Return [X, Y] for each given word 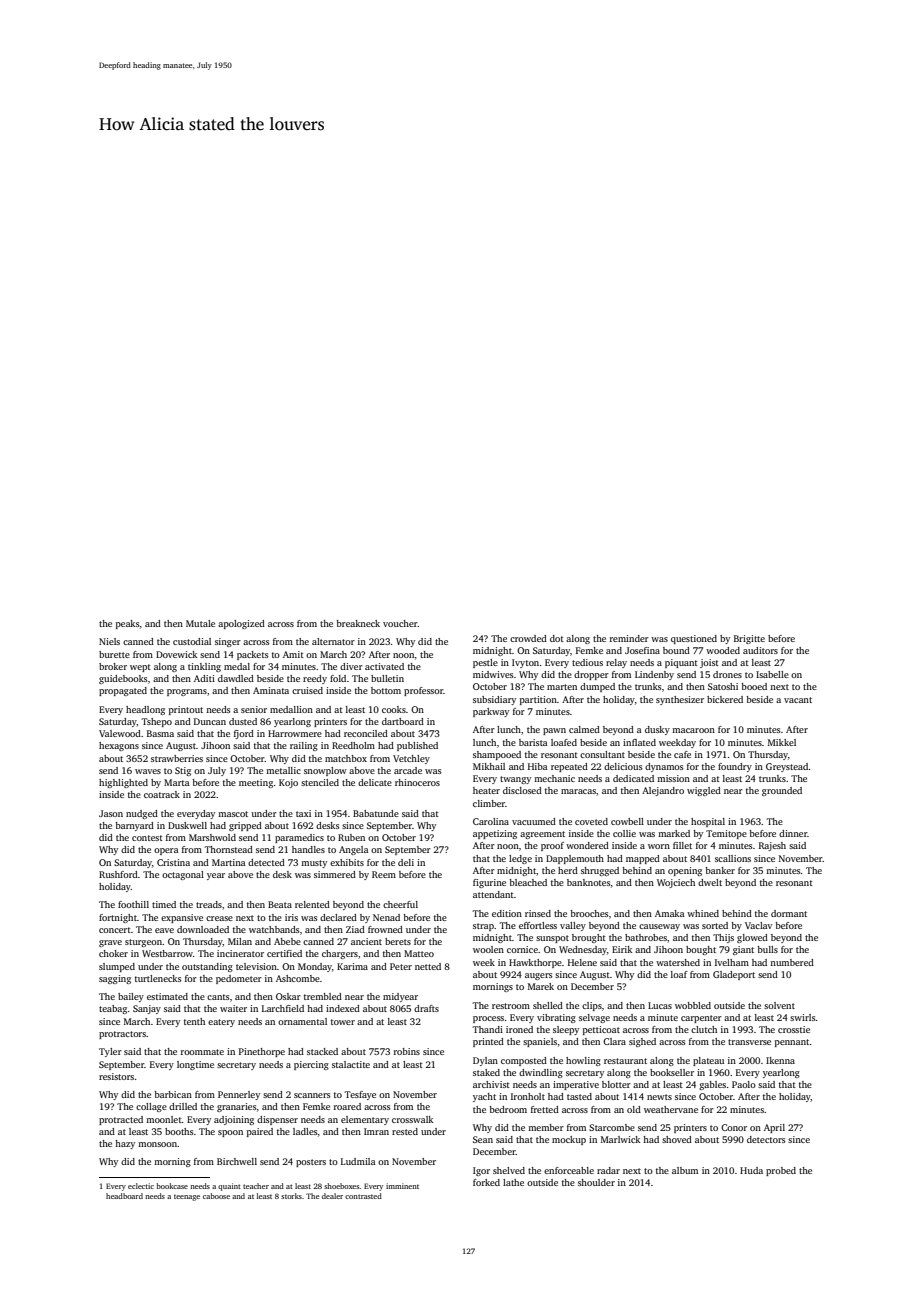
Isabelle [772, 674]
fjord [244, 734]
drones [727, 674]
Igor [481, 1171]
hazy [125, 1144]
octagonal [183, 875]
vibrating [556, 1018]
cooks [394, 709]
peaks [127, 624]
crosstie [794, 1029]
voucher [400, 623]
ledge [520, 859]
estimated [167, 996]
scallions [733, 858]
